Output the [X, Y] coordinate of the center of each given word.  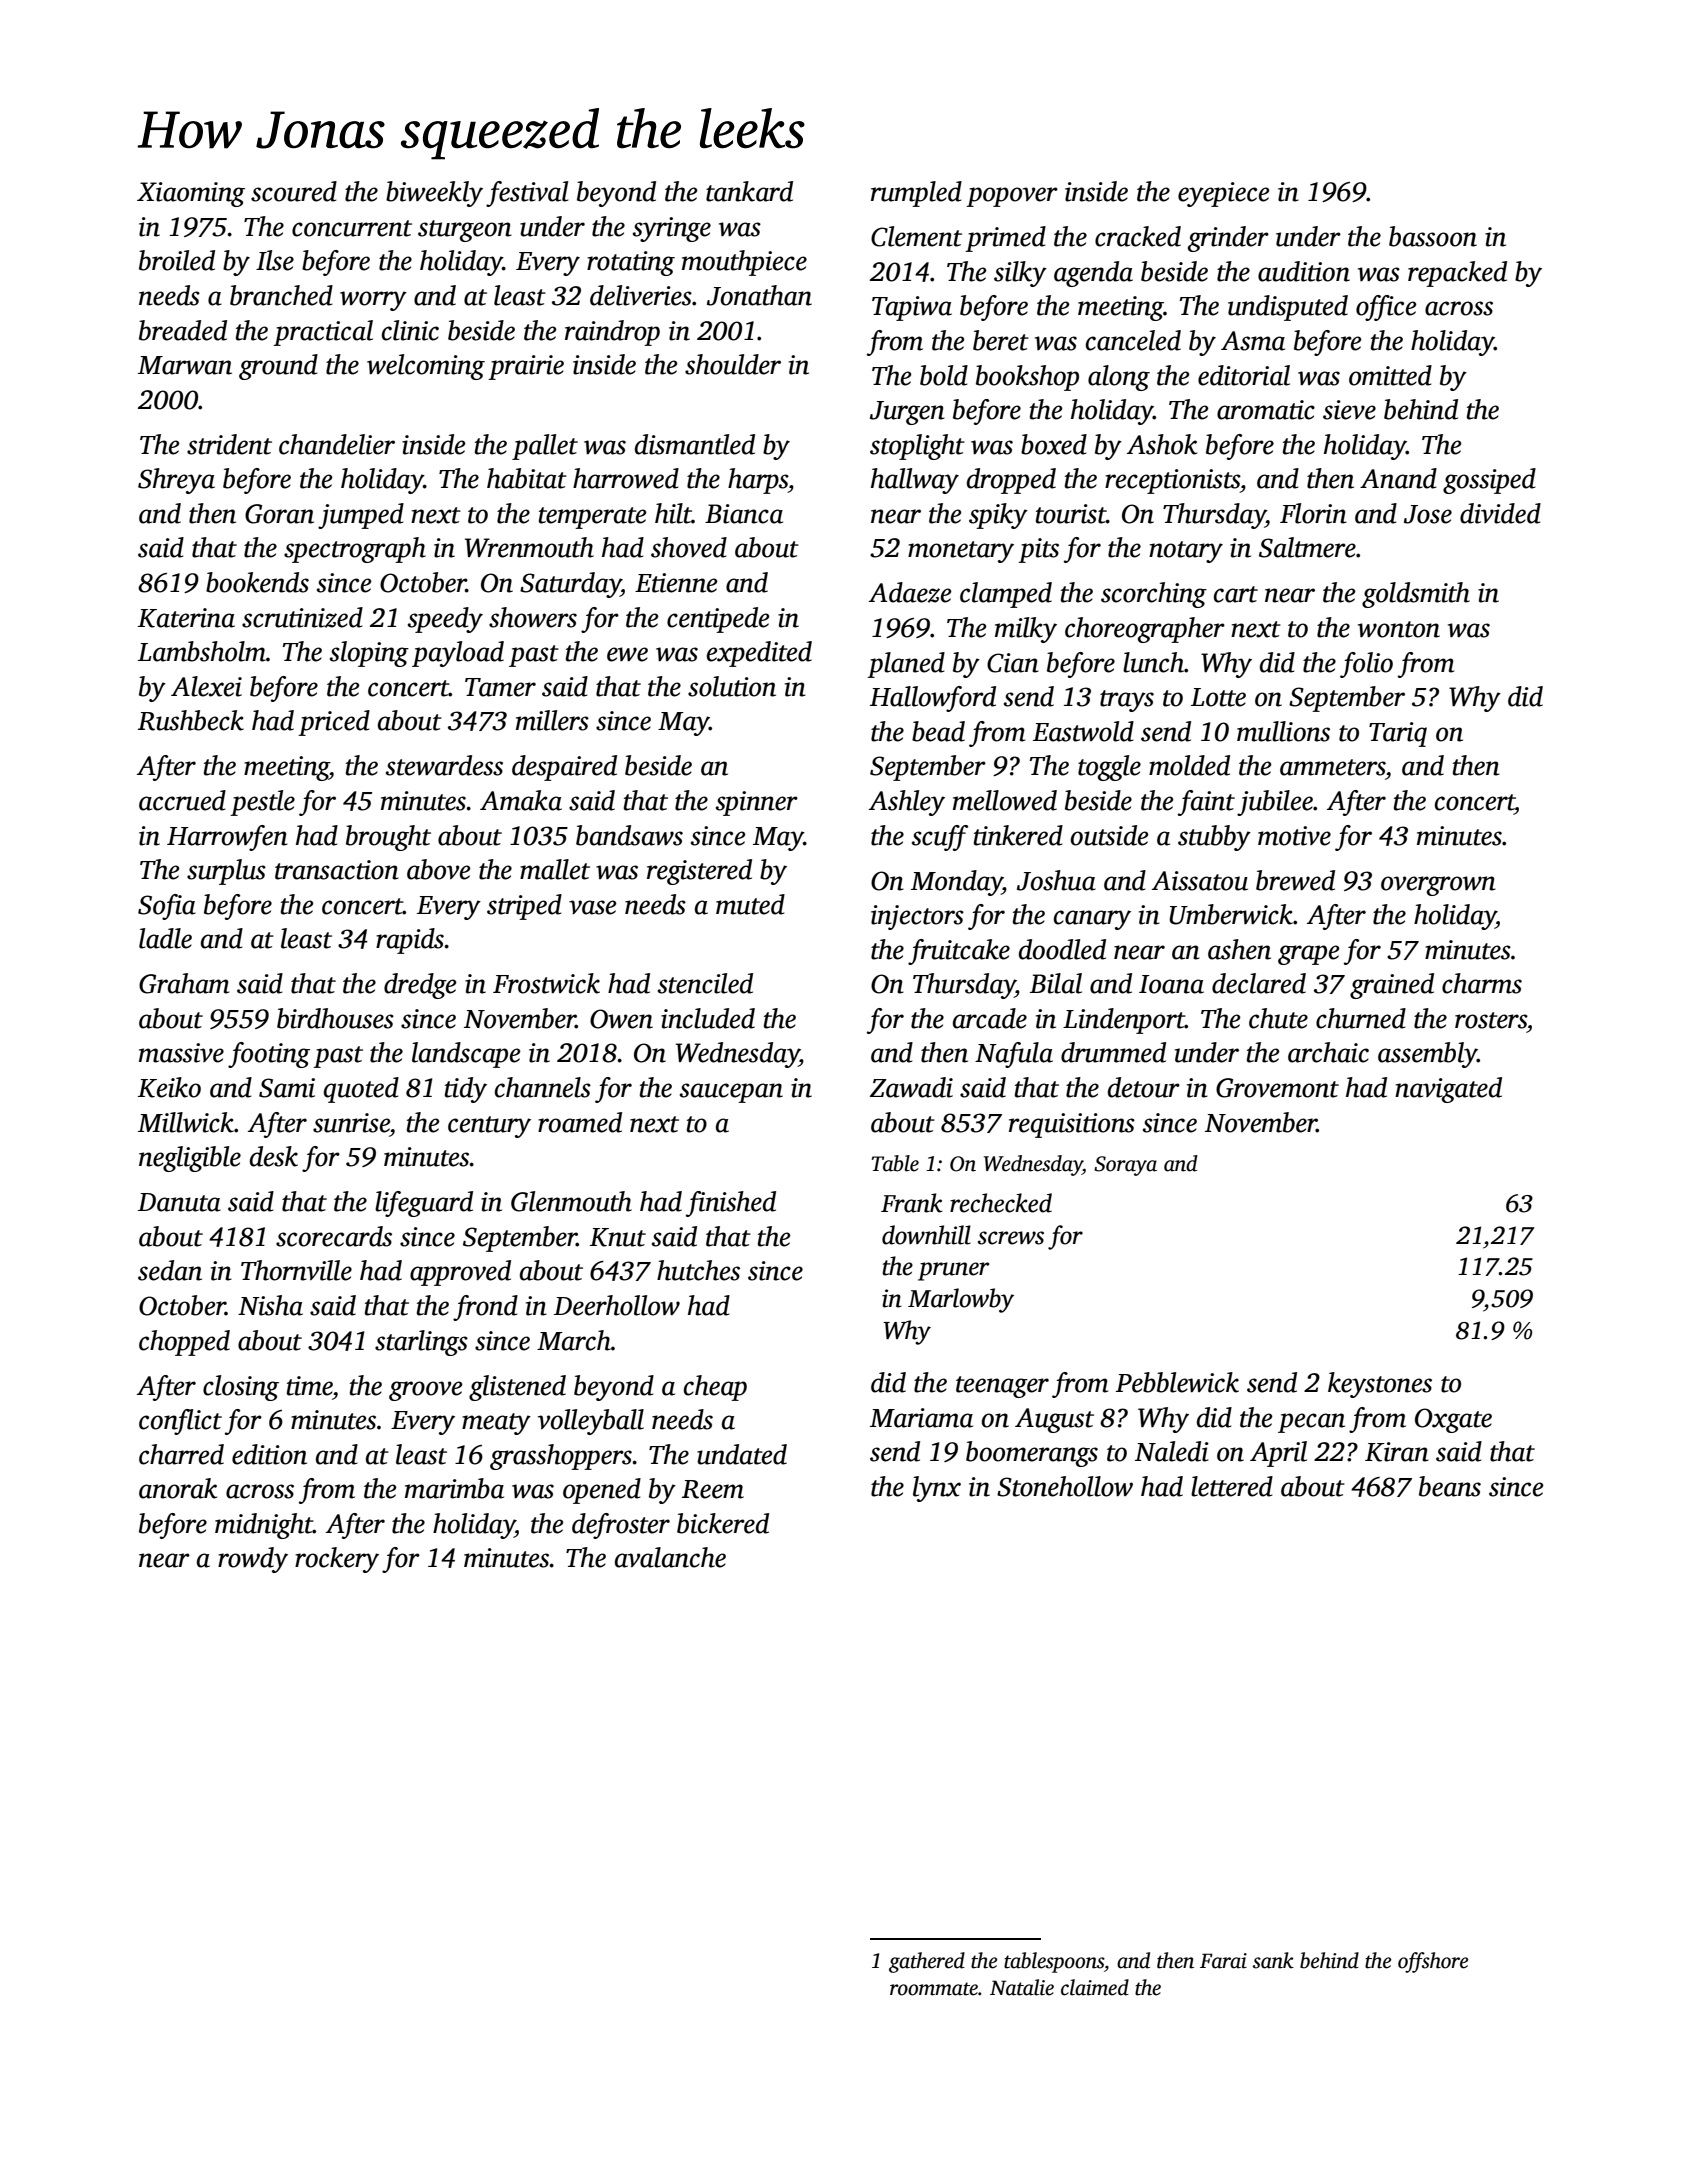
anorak [178, 1488]
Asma [1253, 341]
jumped [361, 516]
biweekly [434, 194]
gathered [927, 1962]
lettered [1232, 1486]
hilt [673, 513]
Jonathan [759, 295]
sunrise [351, 1123]
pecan [1311, 1423]
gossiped [1489, 481]
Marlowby [961, 1300]
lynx [937, 1489]
